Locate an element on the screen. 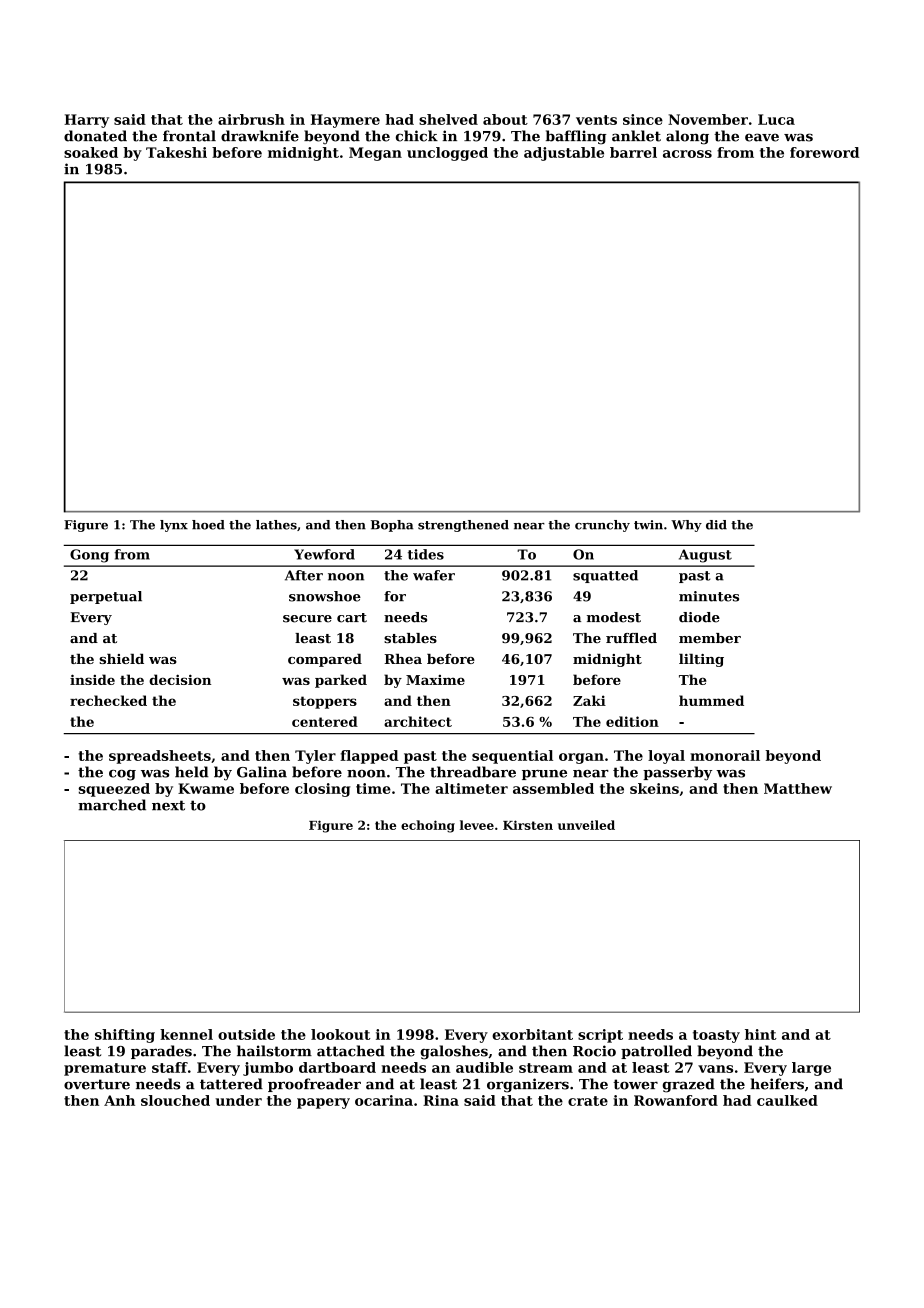  Zaki is located at coordinates (589, 700).
